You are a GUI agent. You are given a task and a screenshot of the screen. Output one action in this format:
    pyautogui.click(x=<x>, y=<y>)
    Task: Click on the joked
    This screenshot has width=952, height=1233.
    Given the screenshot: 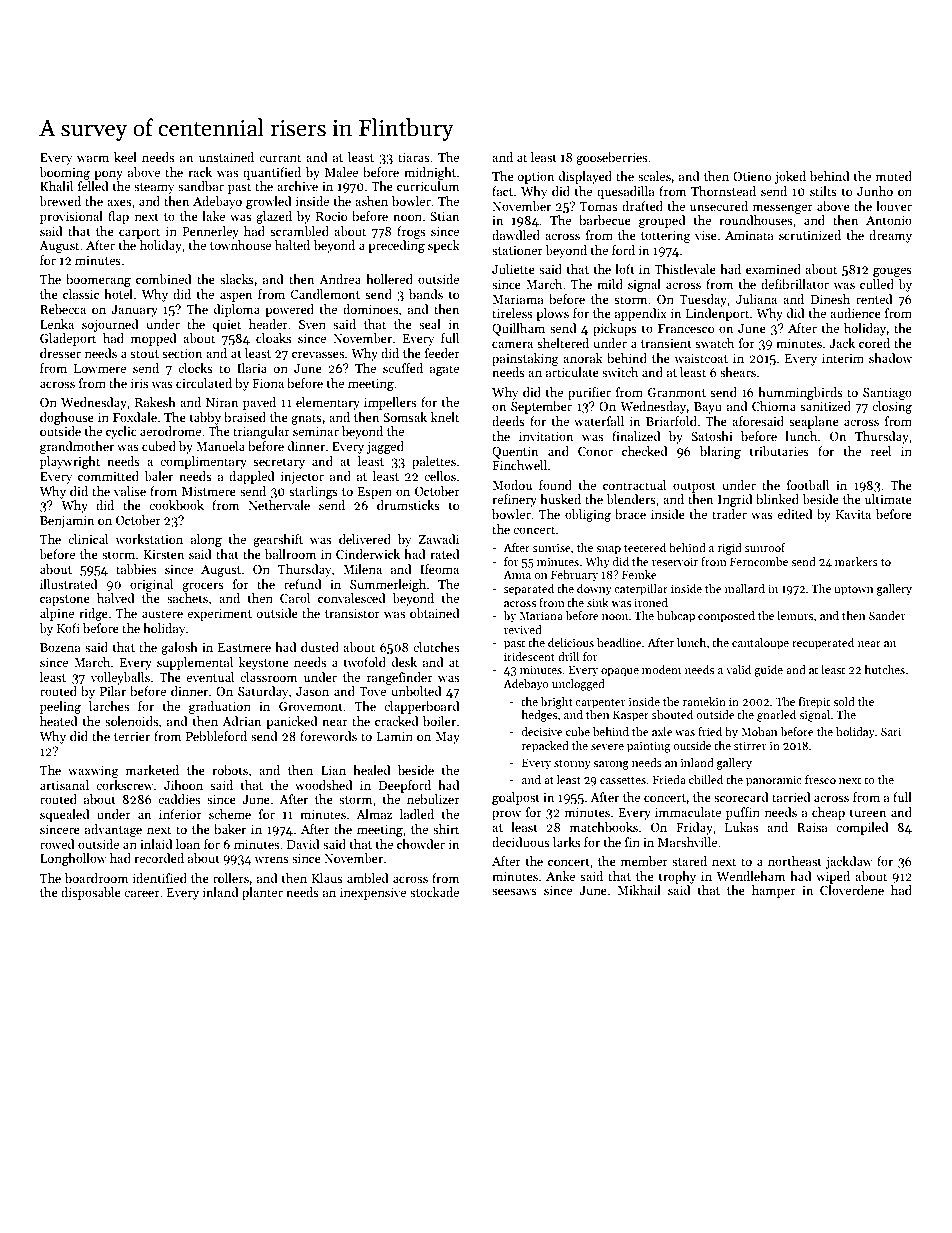 What is the action you would take?
    pyautogui.click(x=790, y=177)
